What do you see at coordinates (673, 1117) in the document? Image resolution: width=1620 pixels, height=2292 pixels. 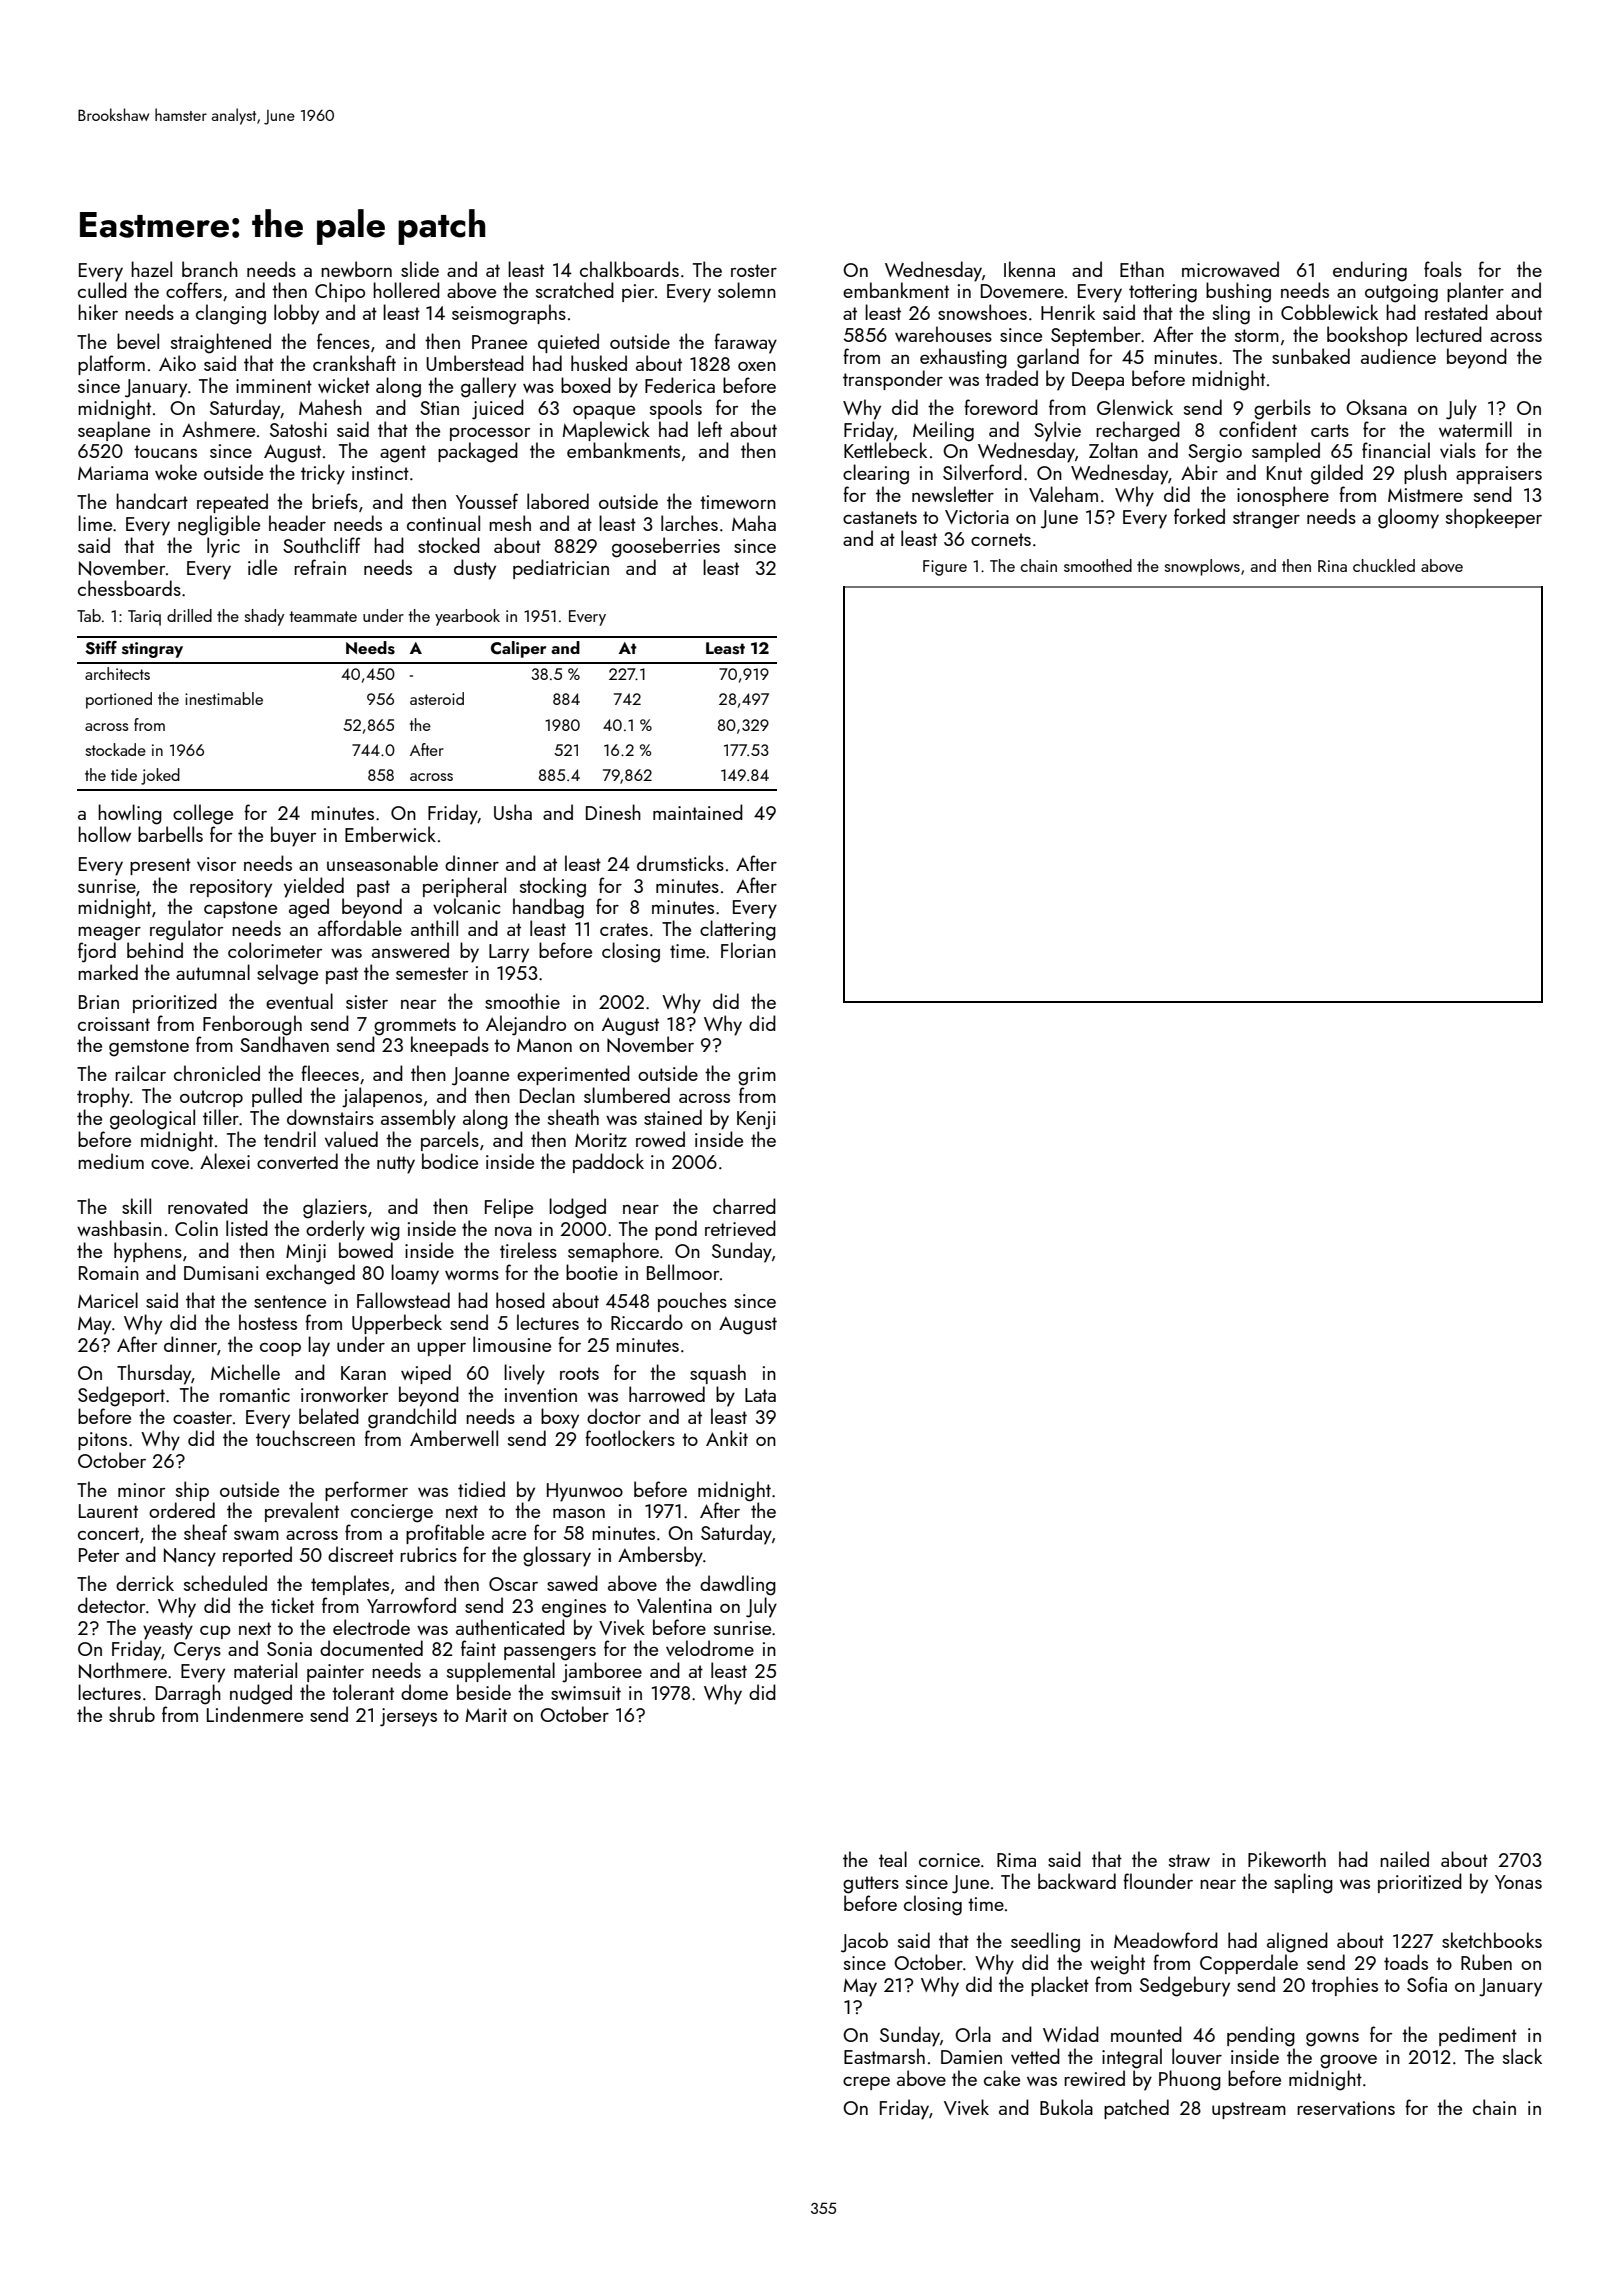 I see `stained` at bounding box center [673, 1117].
